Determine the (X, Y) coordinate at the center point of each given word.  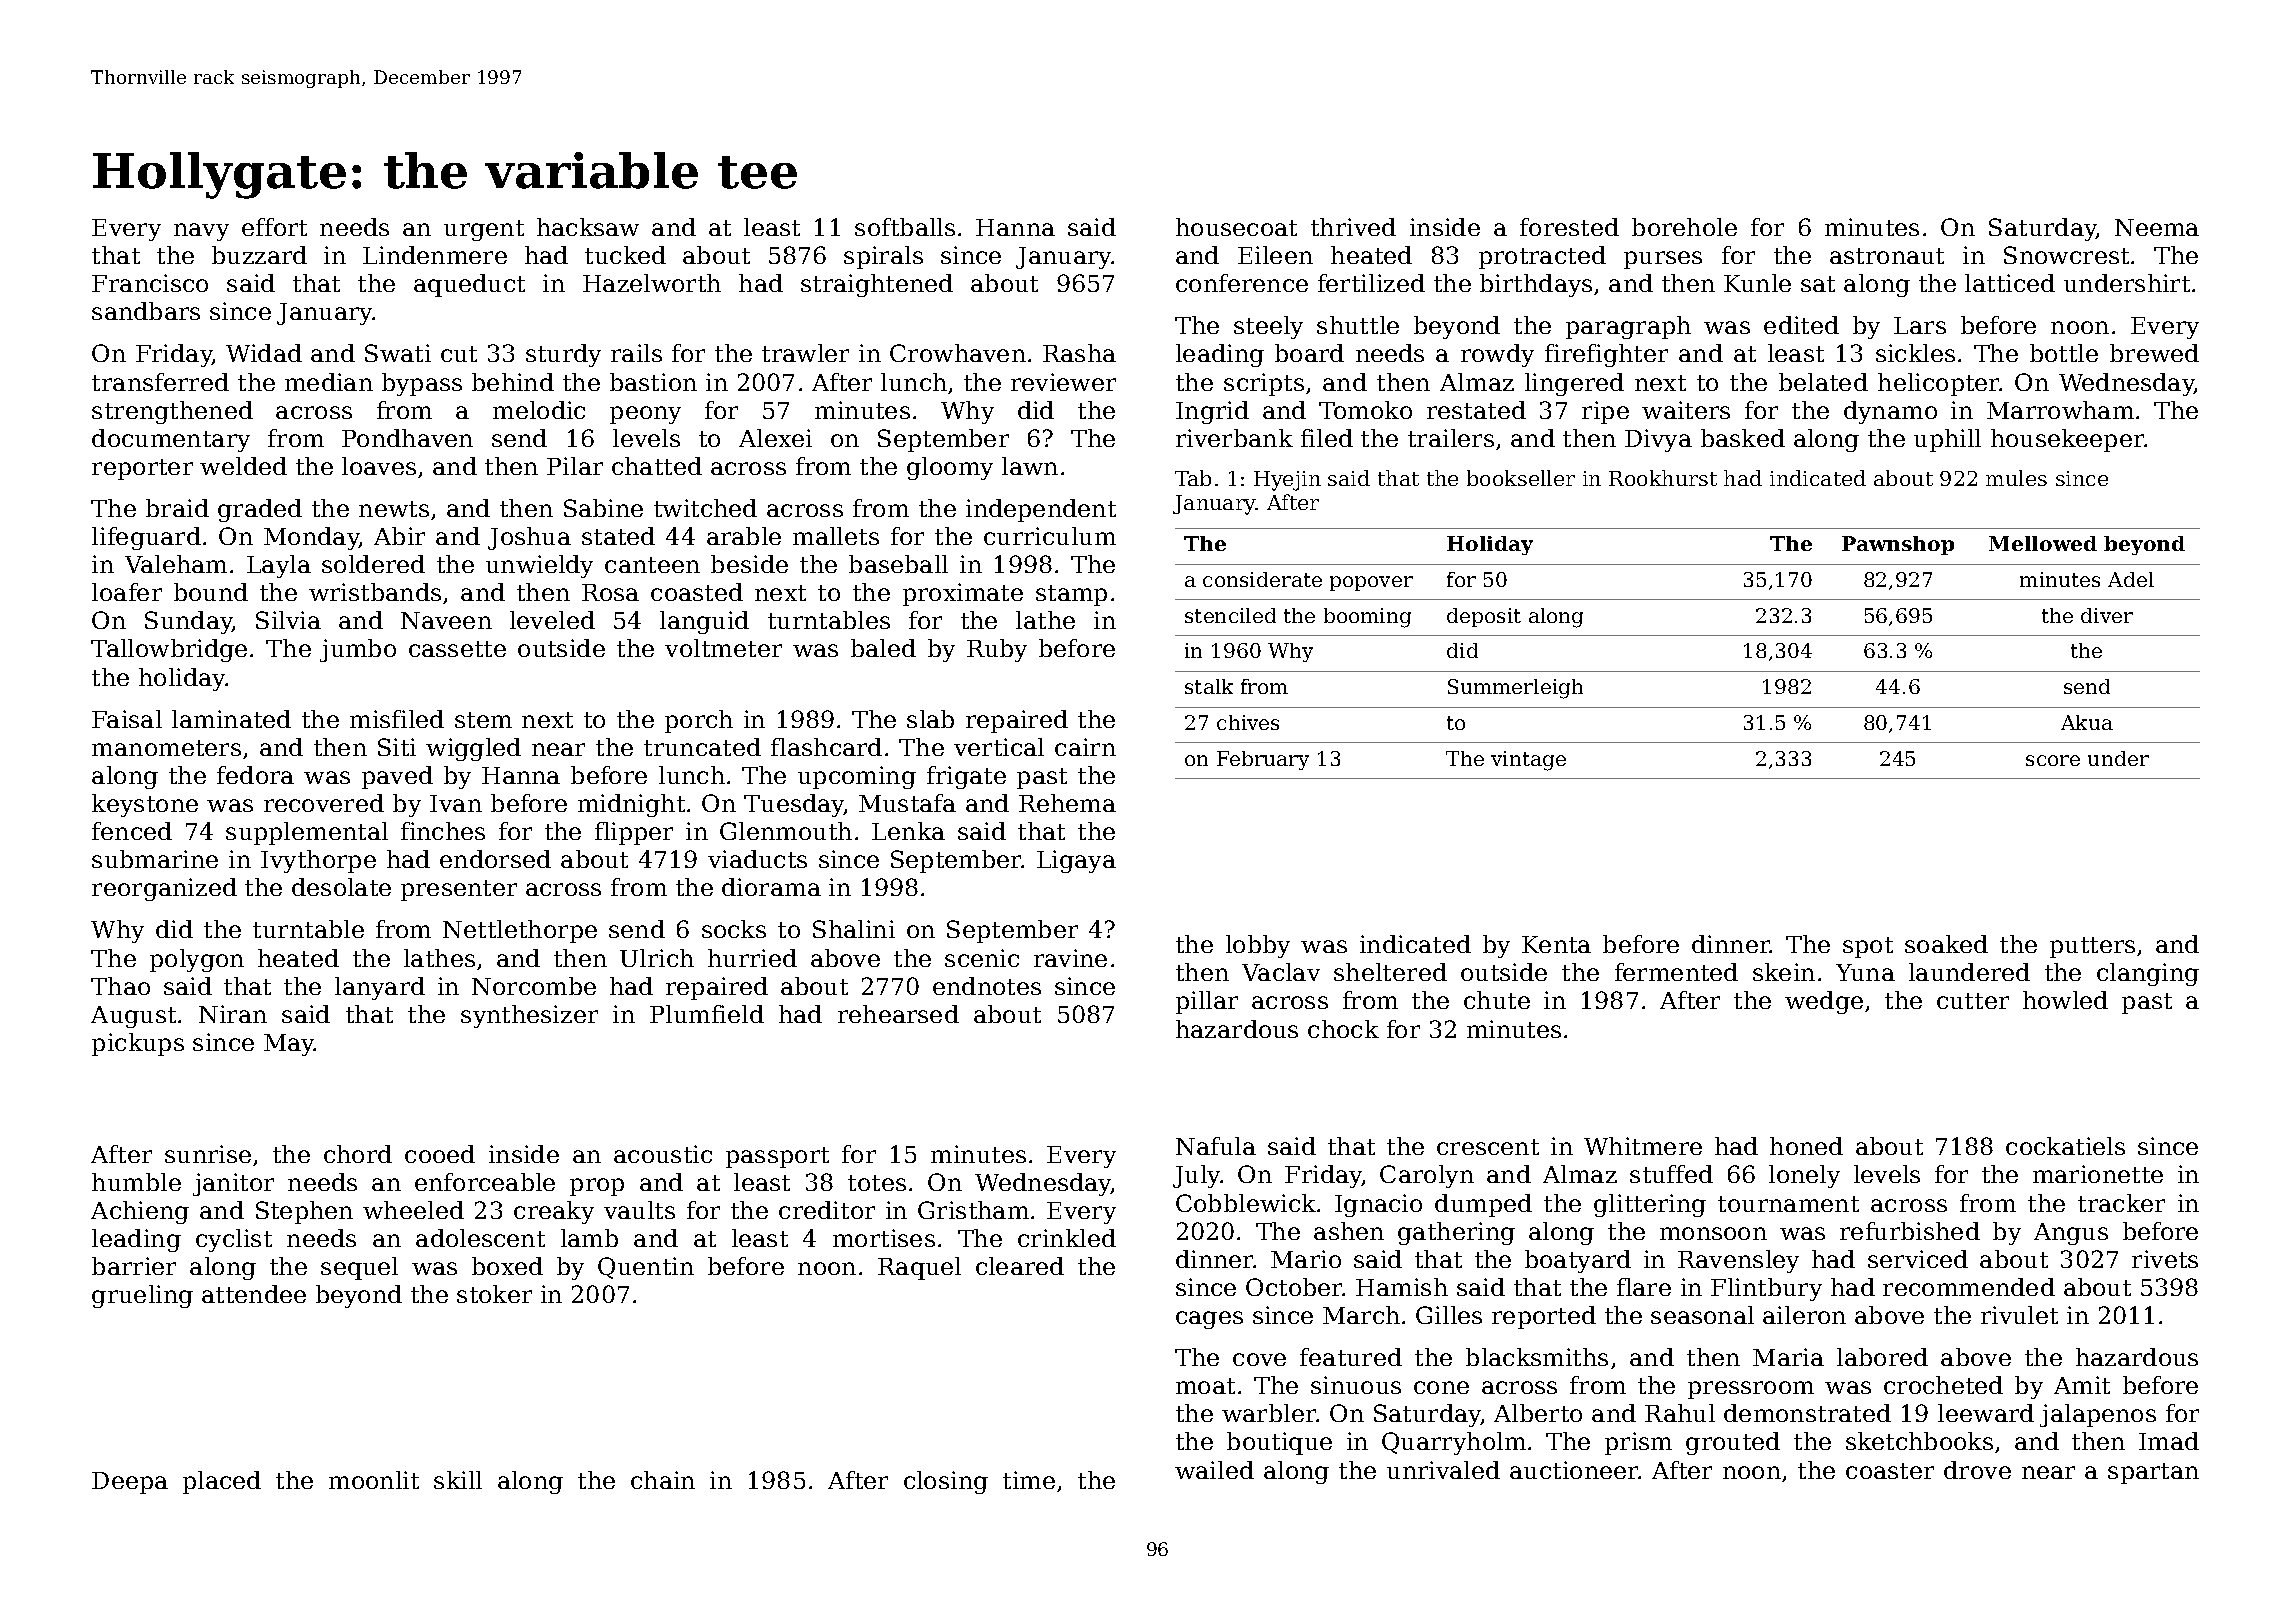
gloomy (950, 468)
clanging (2148, 974)
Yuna (1865, 972)
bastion (653, 382)
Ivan (456, 803)
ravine (1070, 958)
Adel (2131, 579)
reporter (142, 469)
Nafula (1216, 1146)
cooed (440, 1154)
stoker (494, 1294)
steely (1268, 327)
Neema (2157, 227)
